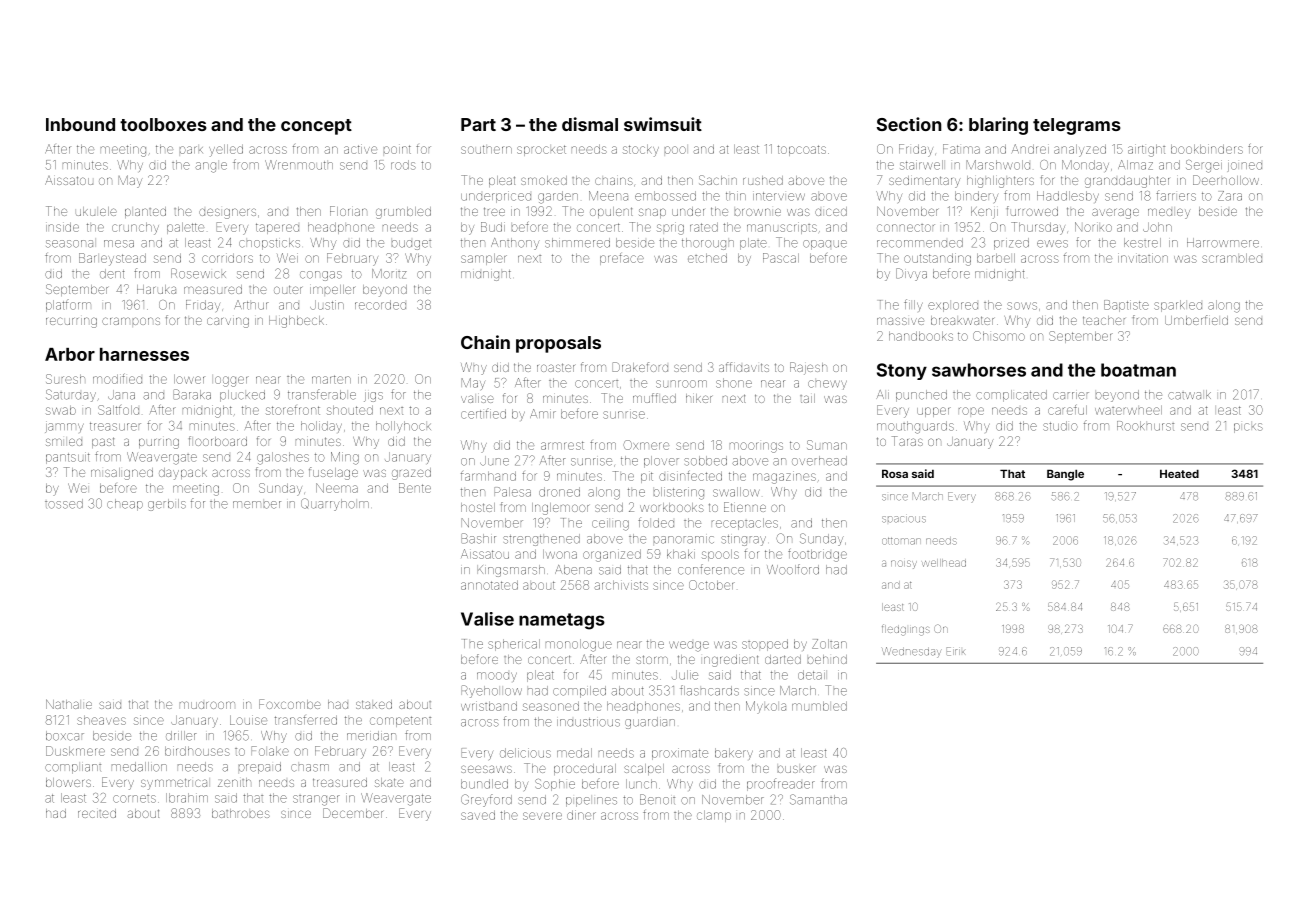 The height and width of the screenshot is (924, 1308). Describe the element at coordinates (1179, 473) in the screenshot. I see `Heated` at that location.
